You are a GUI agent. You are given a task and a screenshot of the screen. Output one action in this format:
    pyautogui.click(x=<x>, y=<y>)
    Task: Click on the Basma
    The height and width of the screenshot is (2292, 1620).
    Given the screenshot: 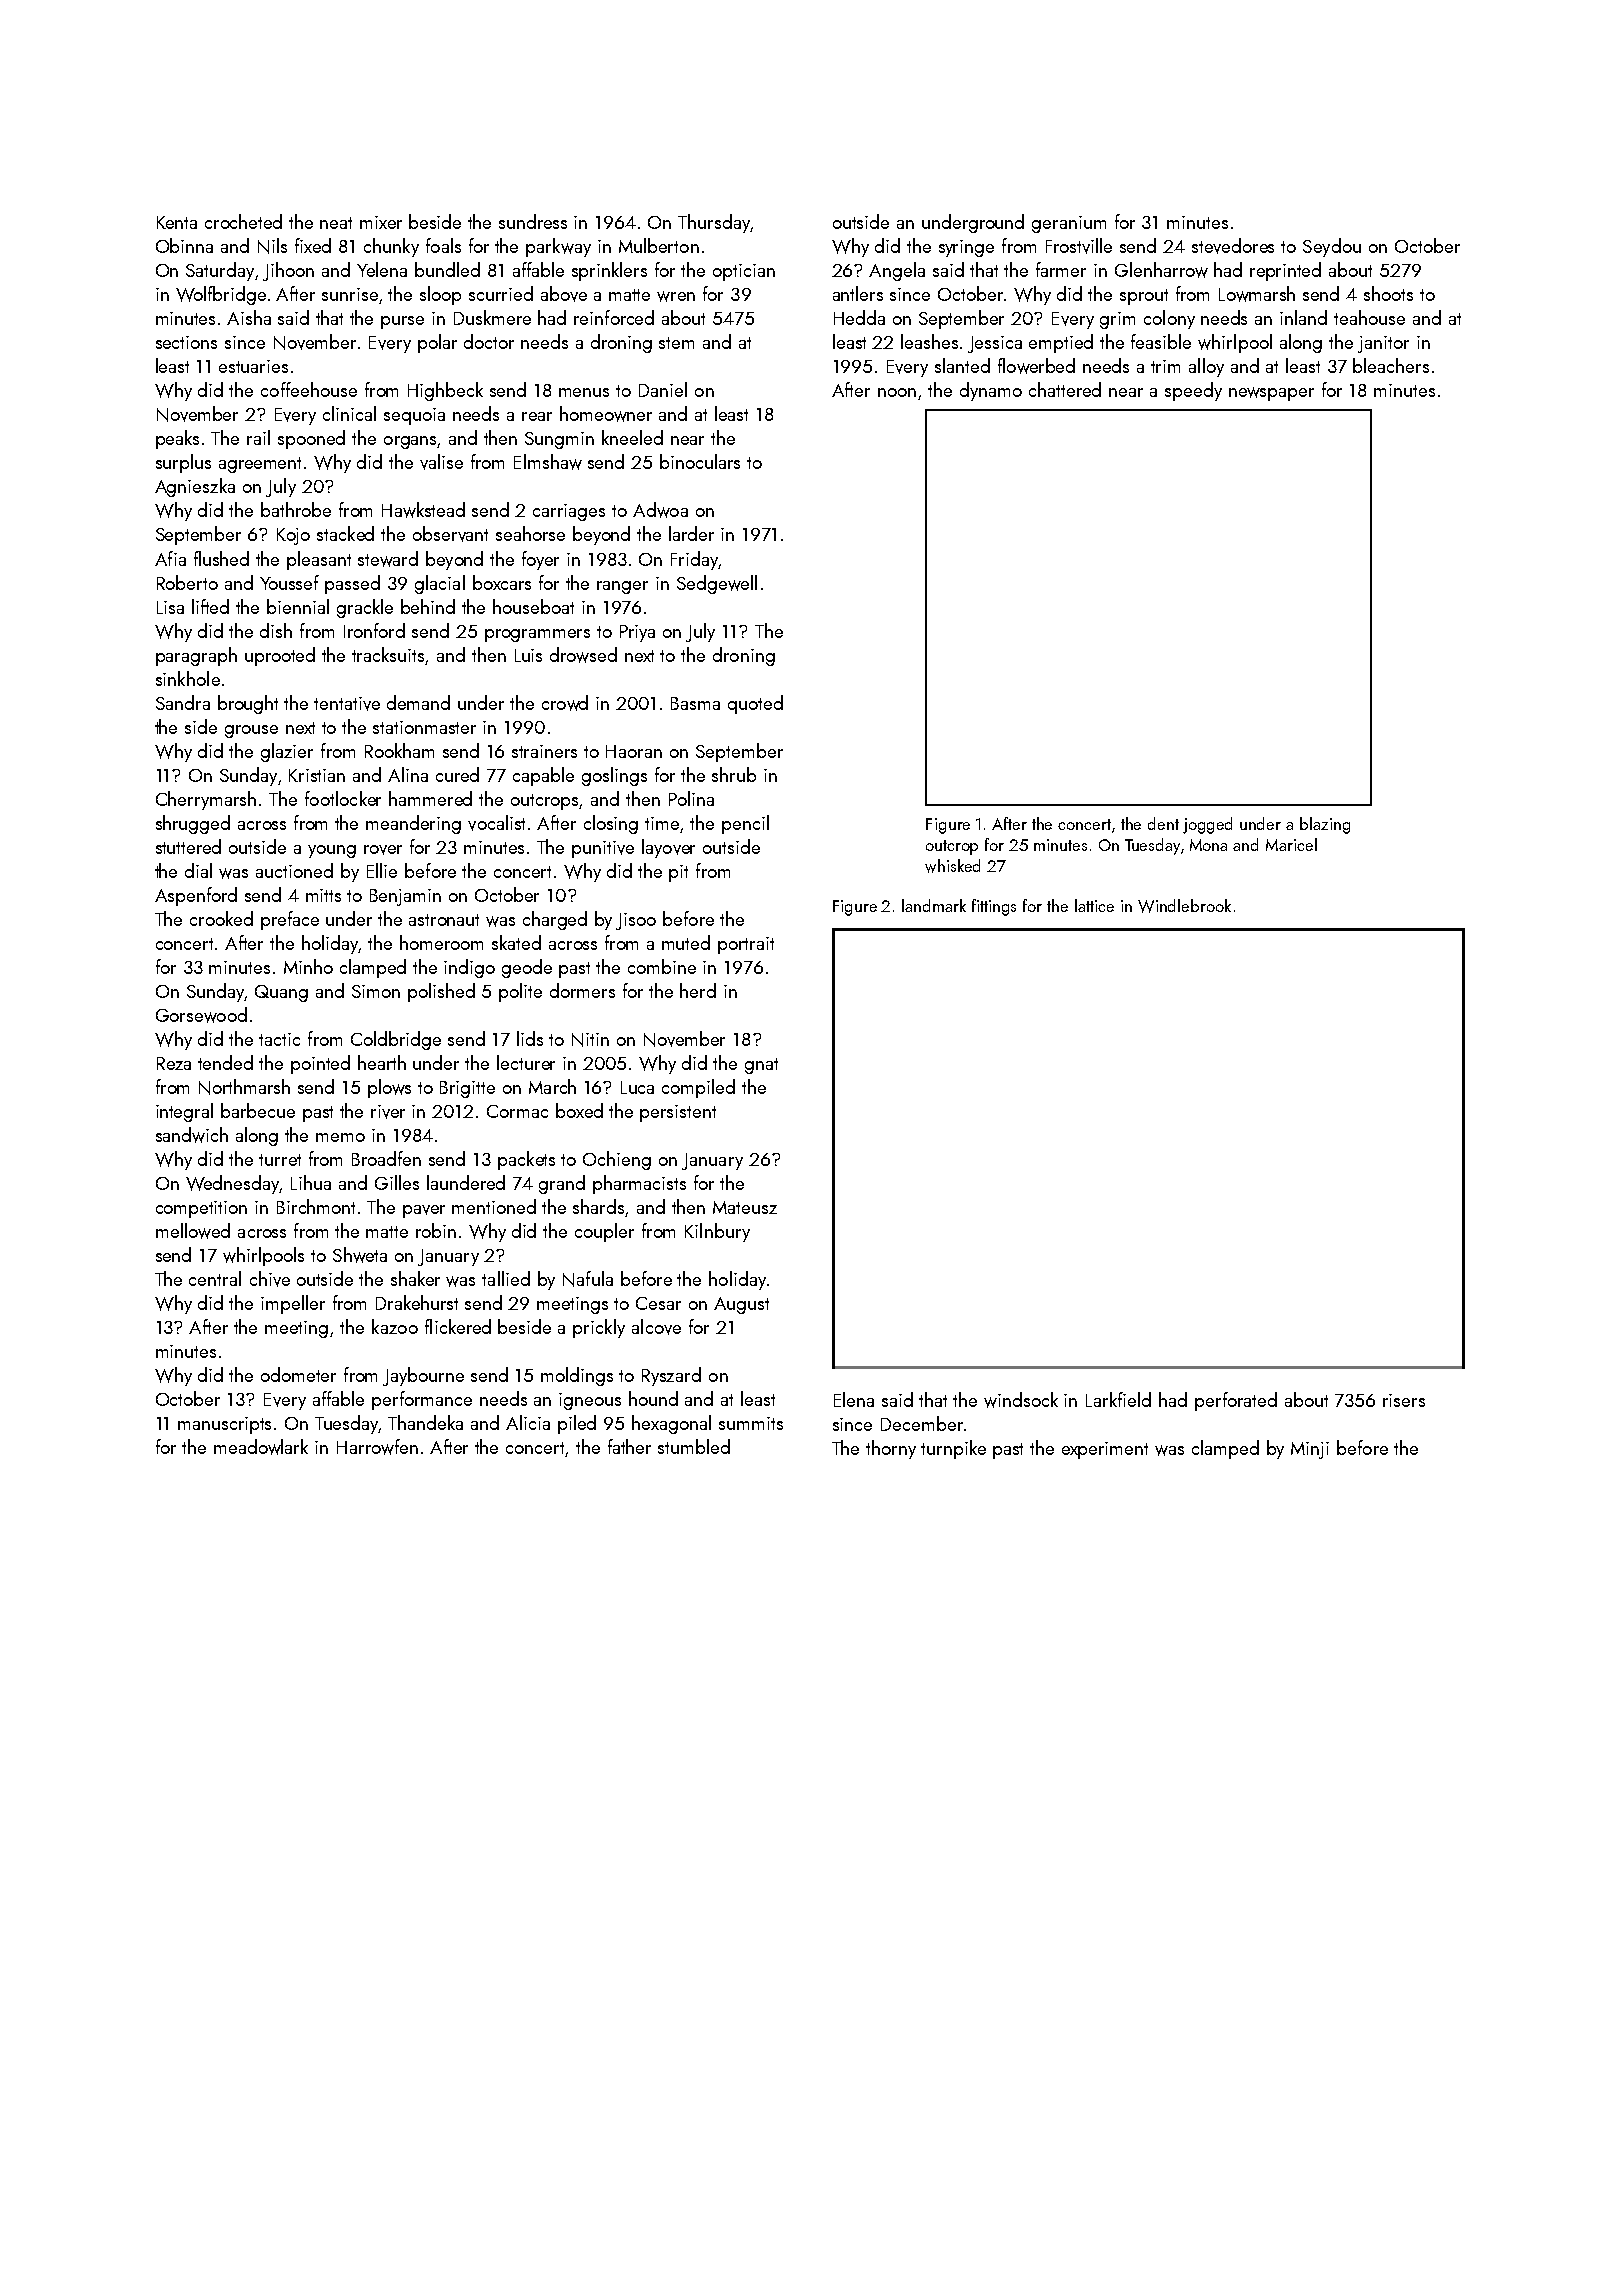 What is the action you would take?
    pyautogui.click(x=695, y=703)
